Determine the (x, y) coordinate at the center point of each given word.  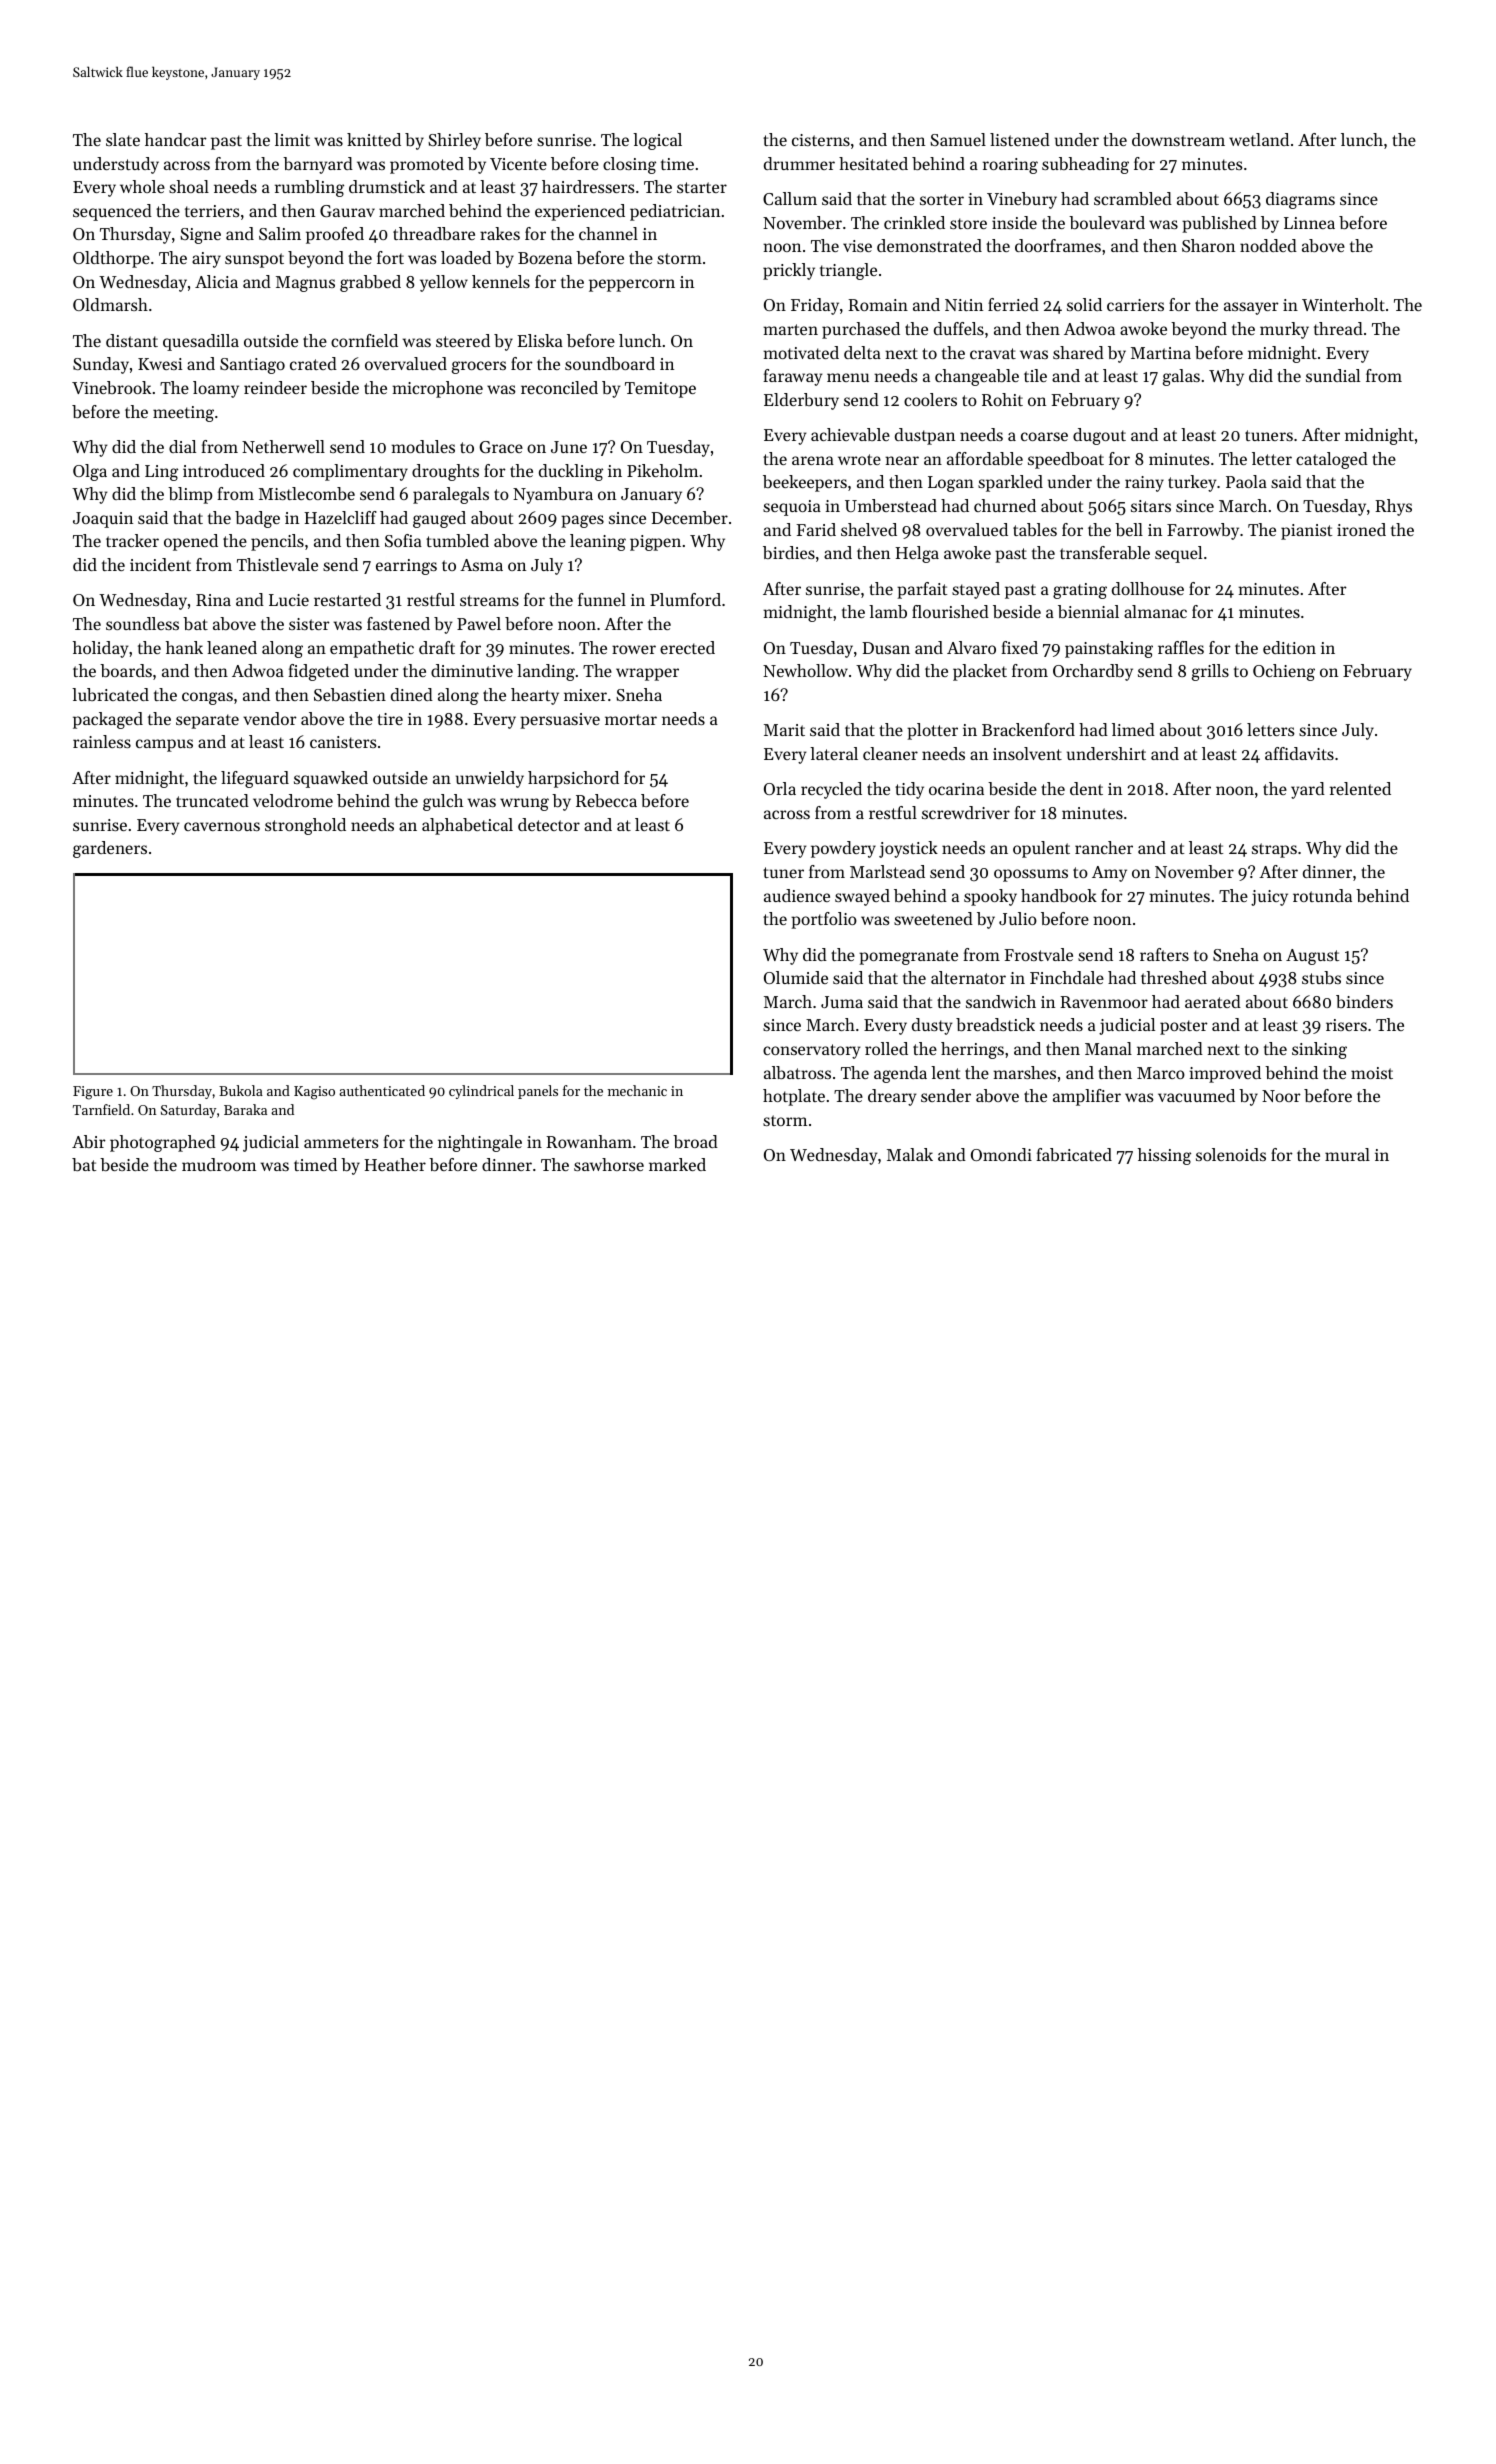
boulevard (1107, 222)
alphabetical (467, 826)
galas (1181, 377)
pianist (1306, 532)
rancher (1104, 847)
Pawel (479, 623)
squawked (331, 779)
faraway (792, 377)
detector (549, 824)
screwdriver (966, 812)
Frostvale (1038, 954)
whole (142, 186)
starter (702, 187)
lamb (888, 611)
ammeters (341, 1142)
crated (313, 363)
